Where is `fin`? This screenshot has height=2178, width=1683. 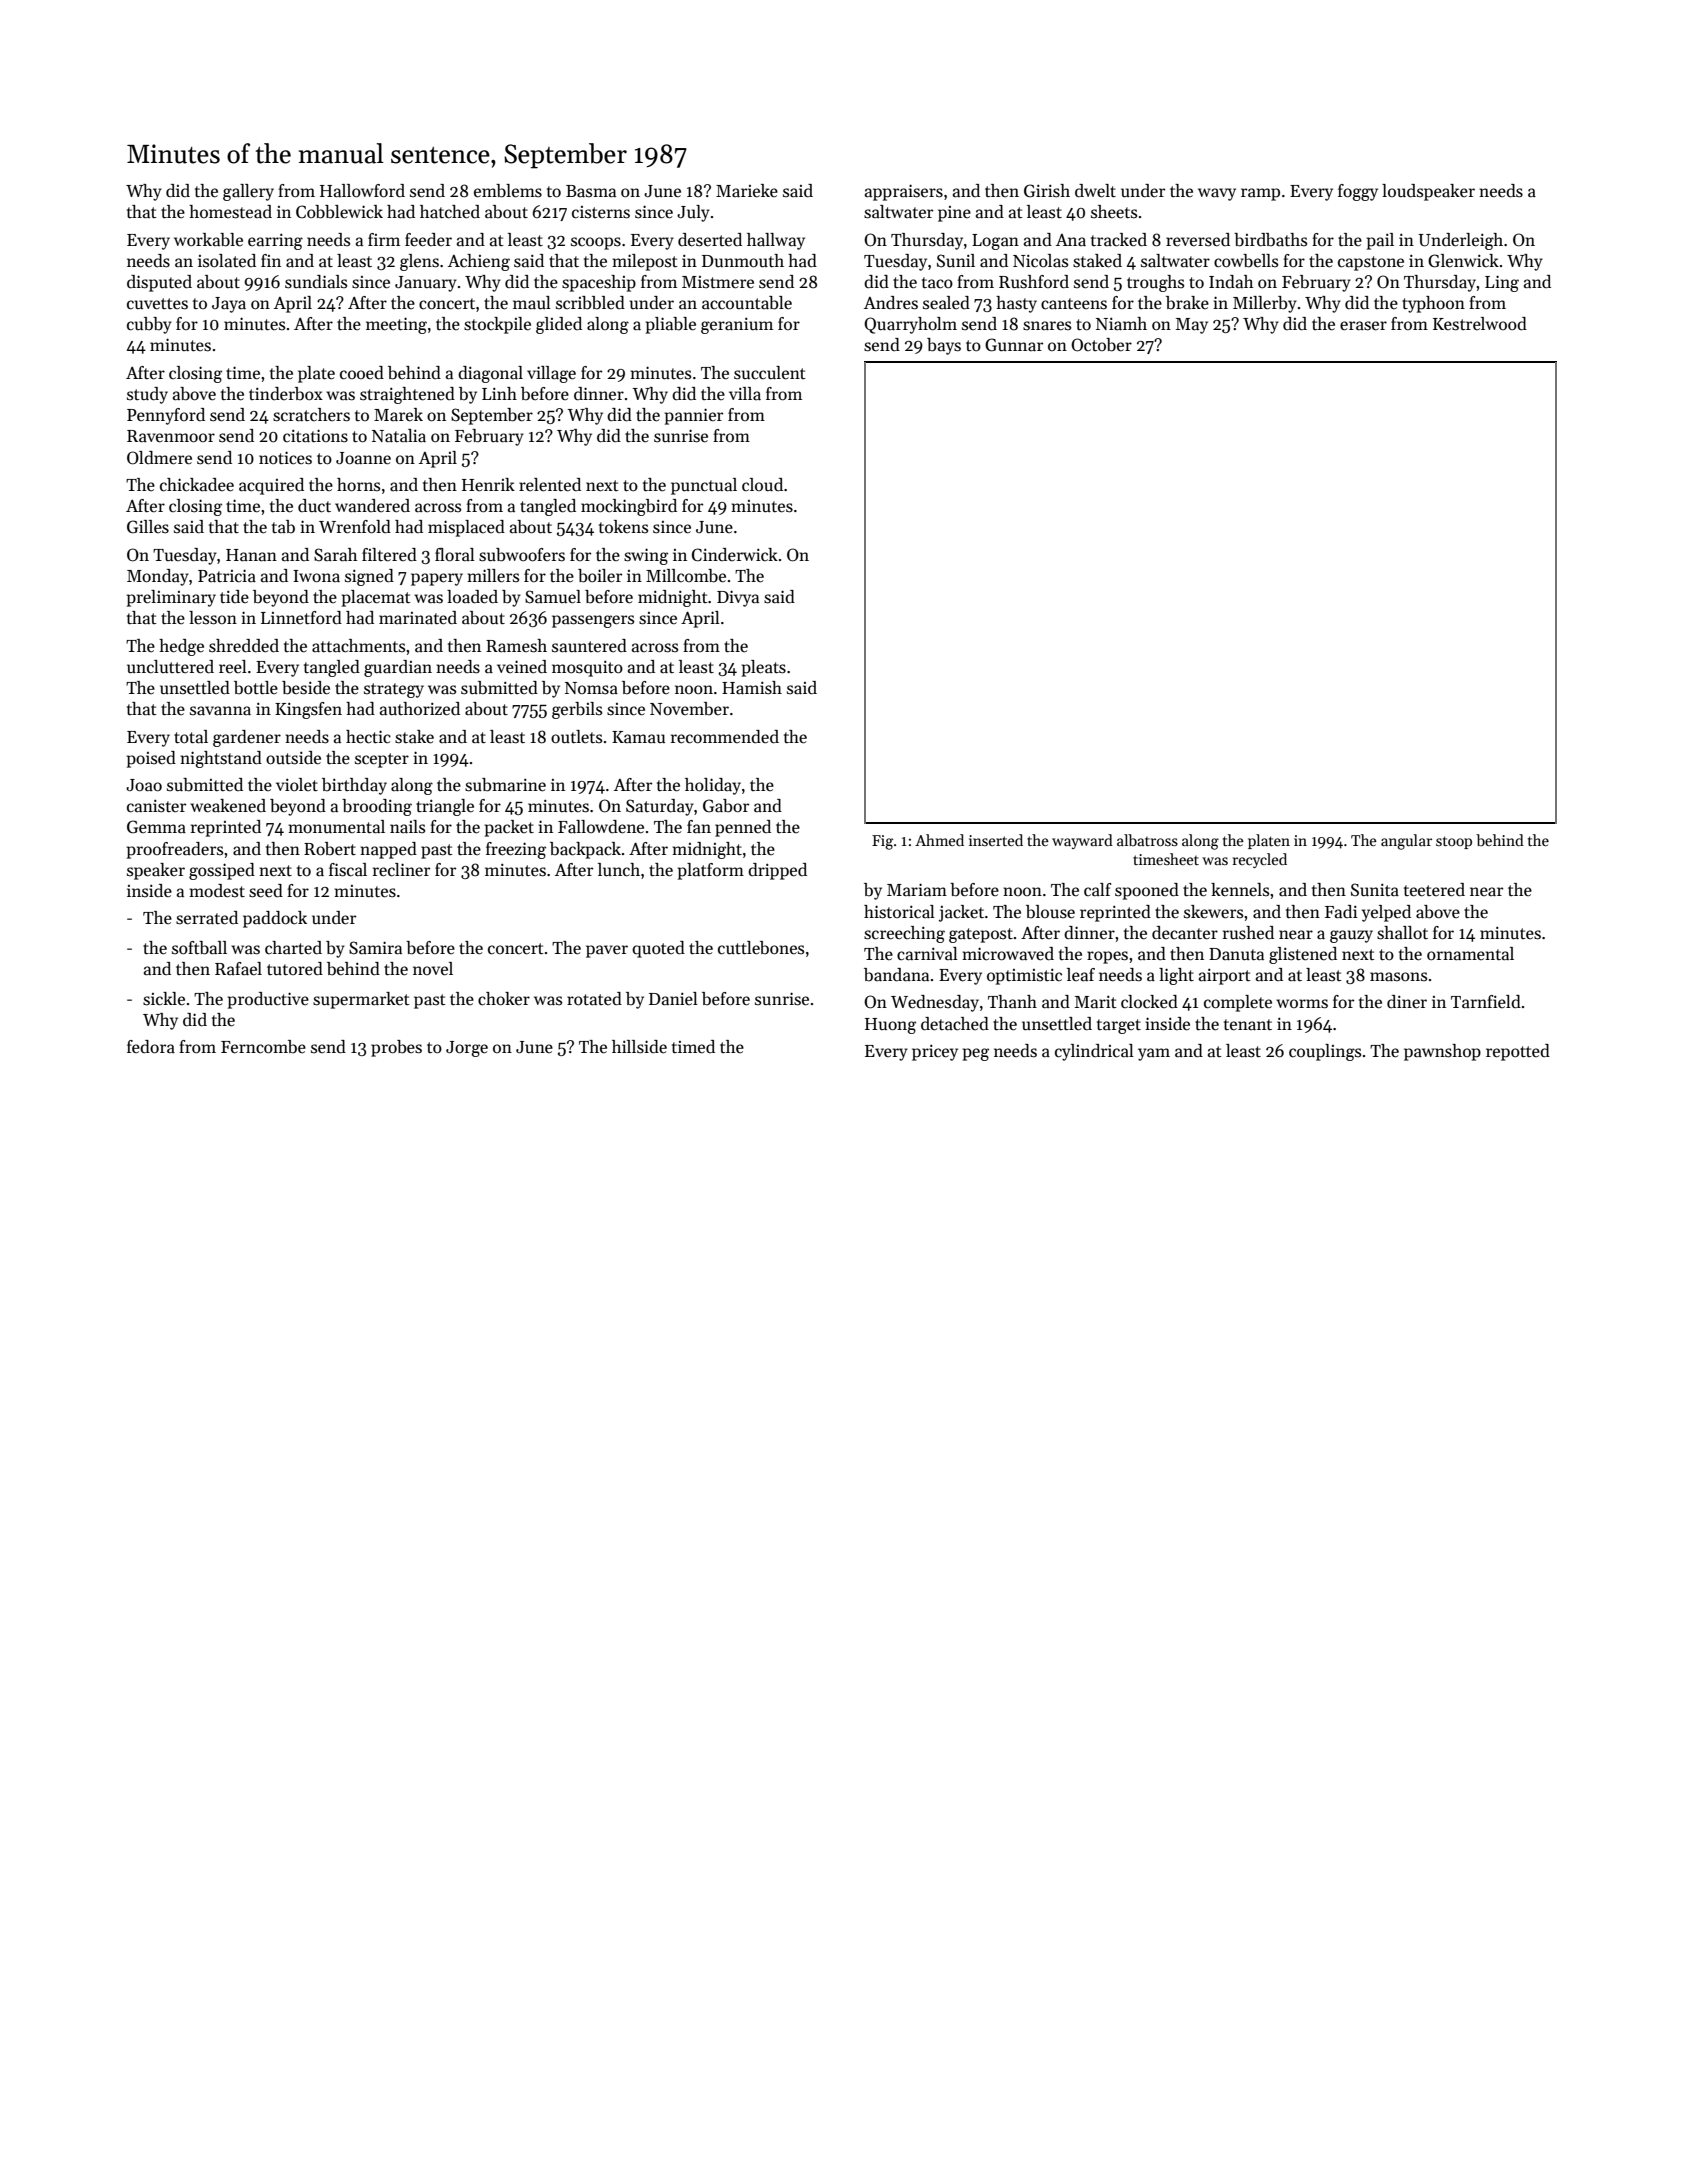
fin is located at coordinates (271, 260).
